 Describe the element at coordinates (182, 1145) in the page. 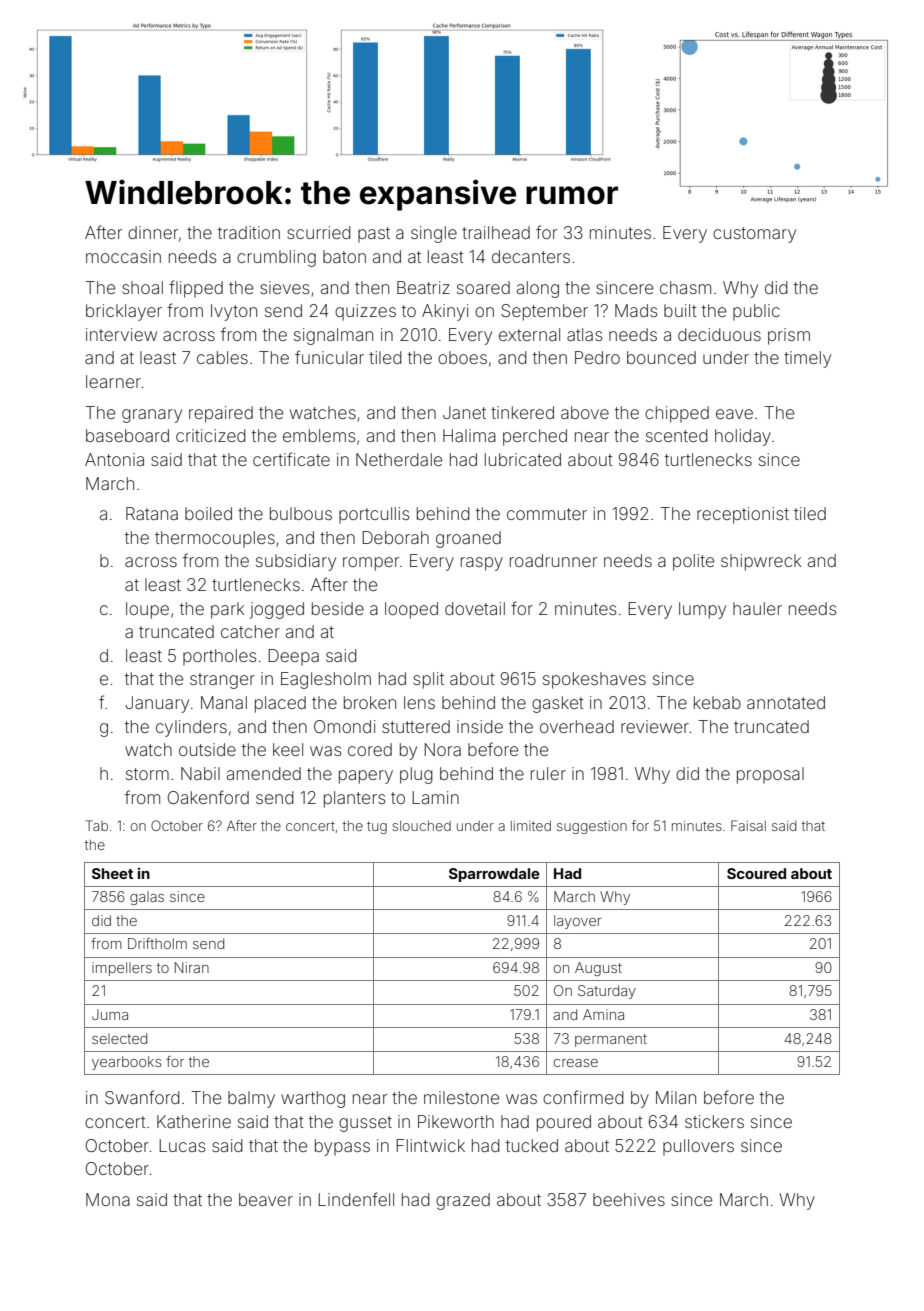

I see `Lucas` at that location.
